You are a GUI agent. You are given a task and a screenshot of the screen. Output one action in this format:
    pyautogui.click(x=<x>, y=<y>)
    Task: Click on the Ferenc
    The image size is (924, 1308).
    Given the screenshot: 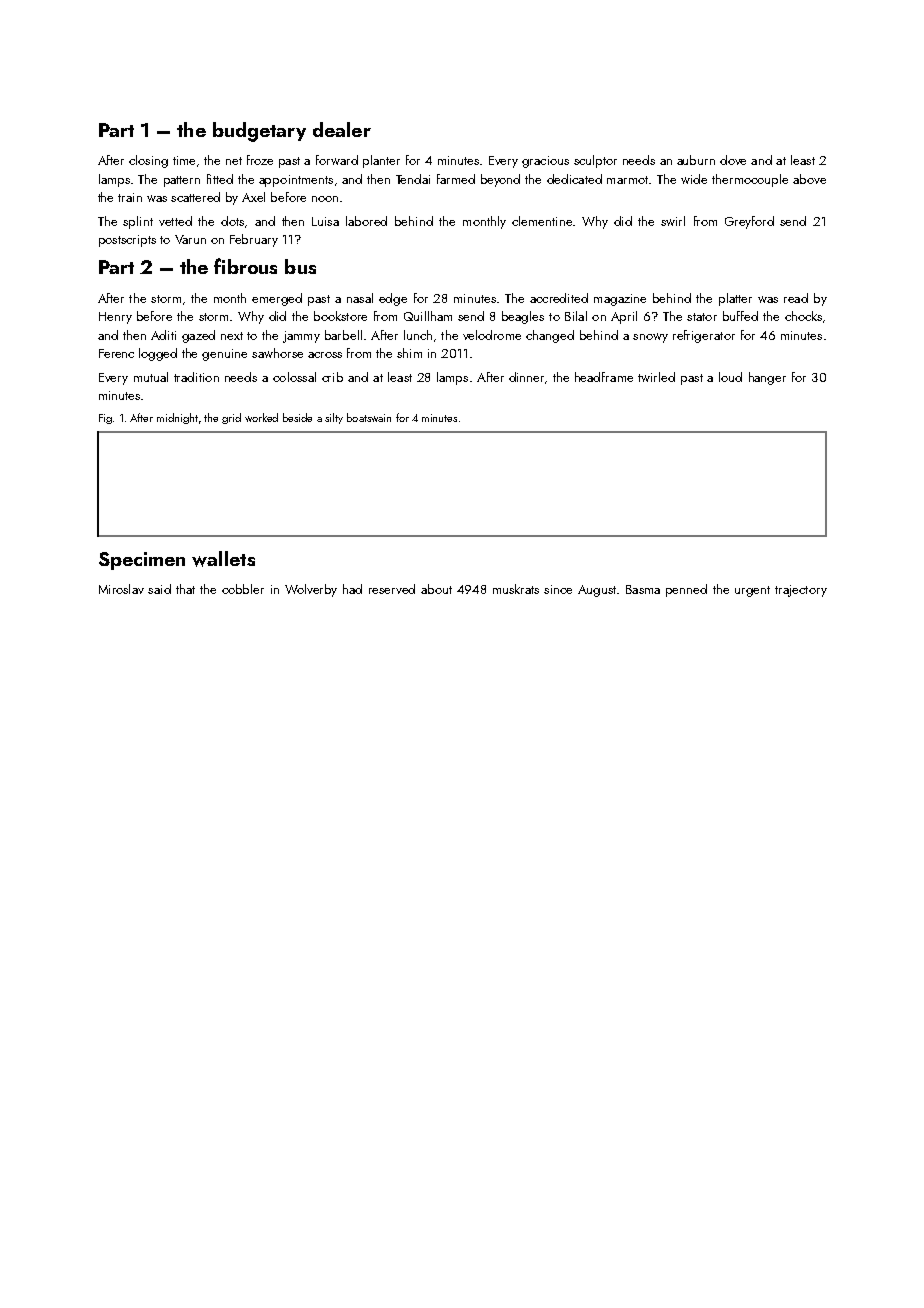 What is the action you would take?
    pyautogui.click(x=116, y=353)
